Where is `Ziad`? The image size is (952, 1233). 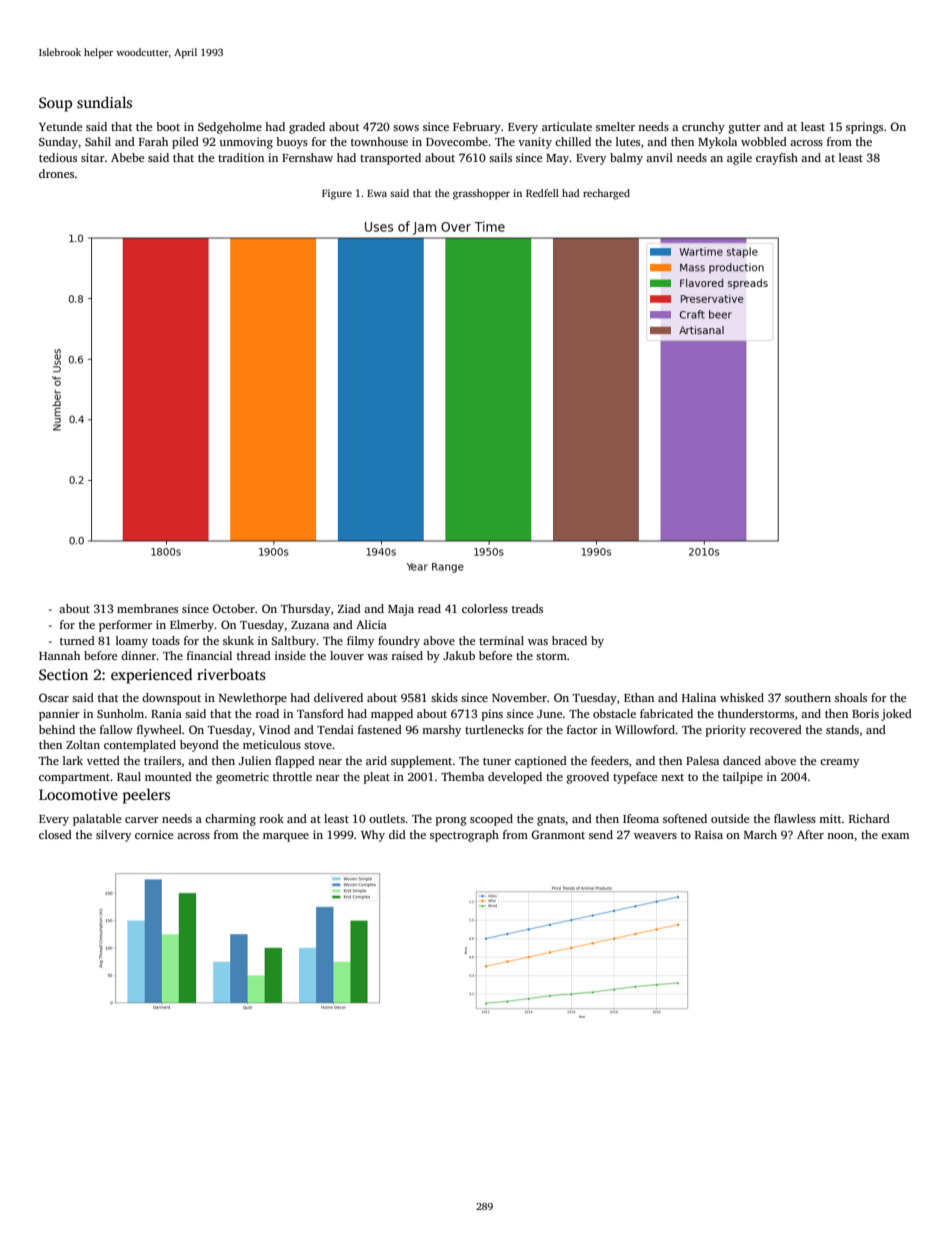
Ziad is located at coordinates (349, 608).
